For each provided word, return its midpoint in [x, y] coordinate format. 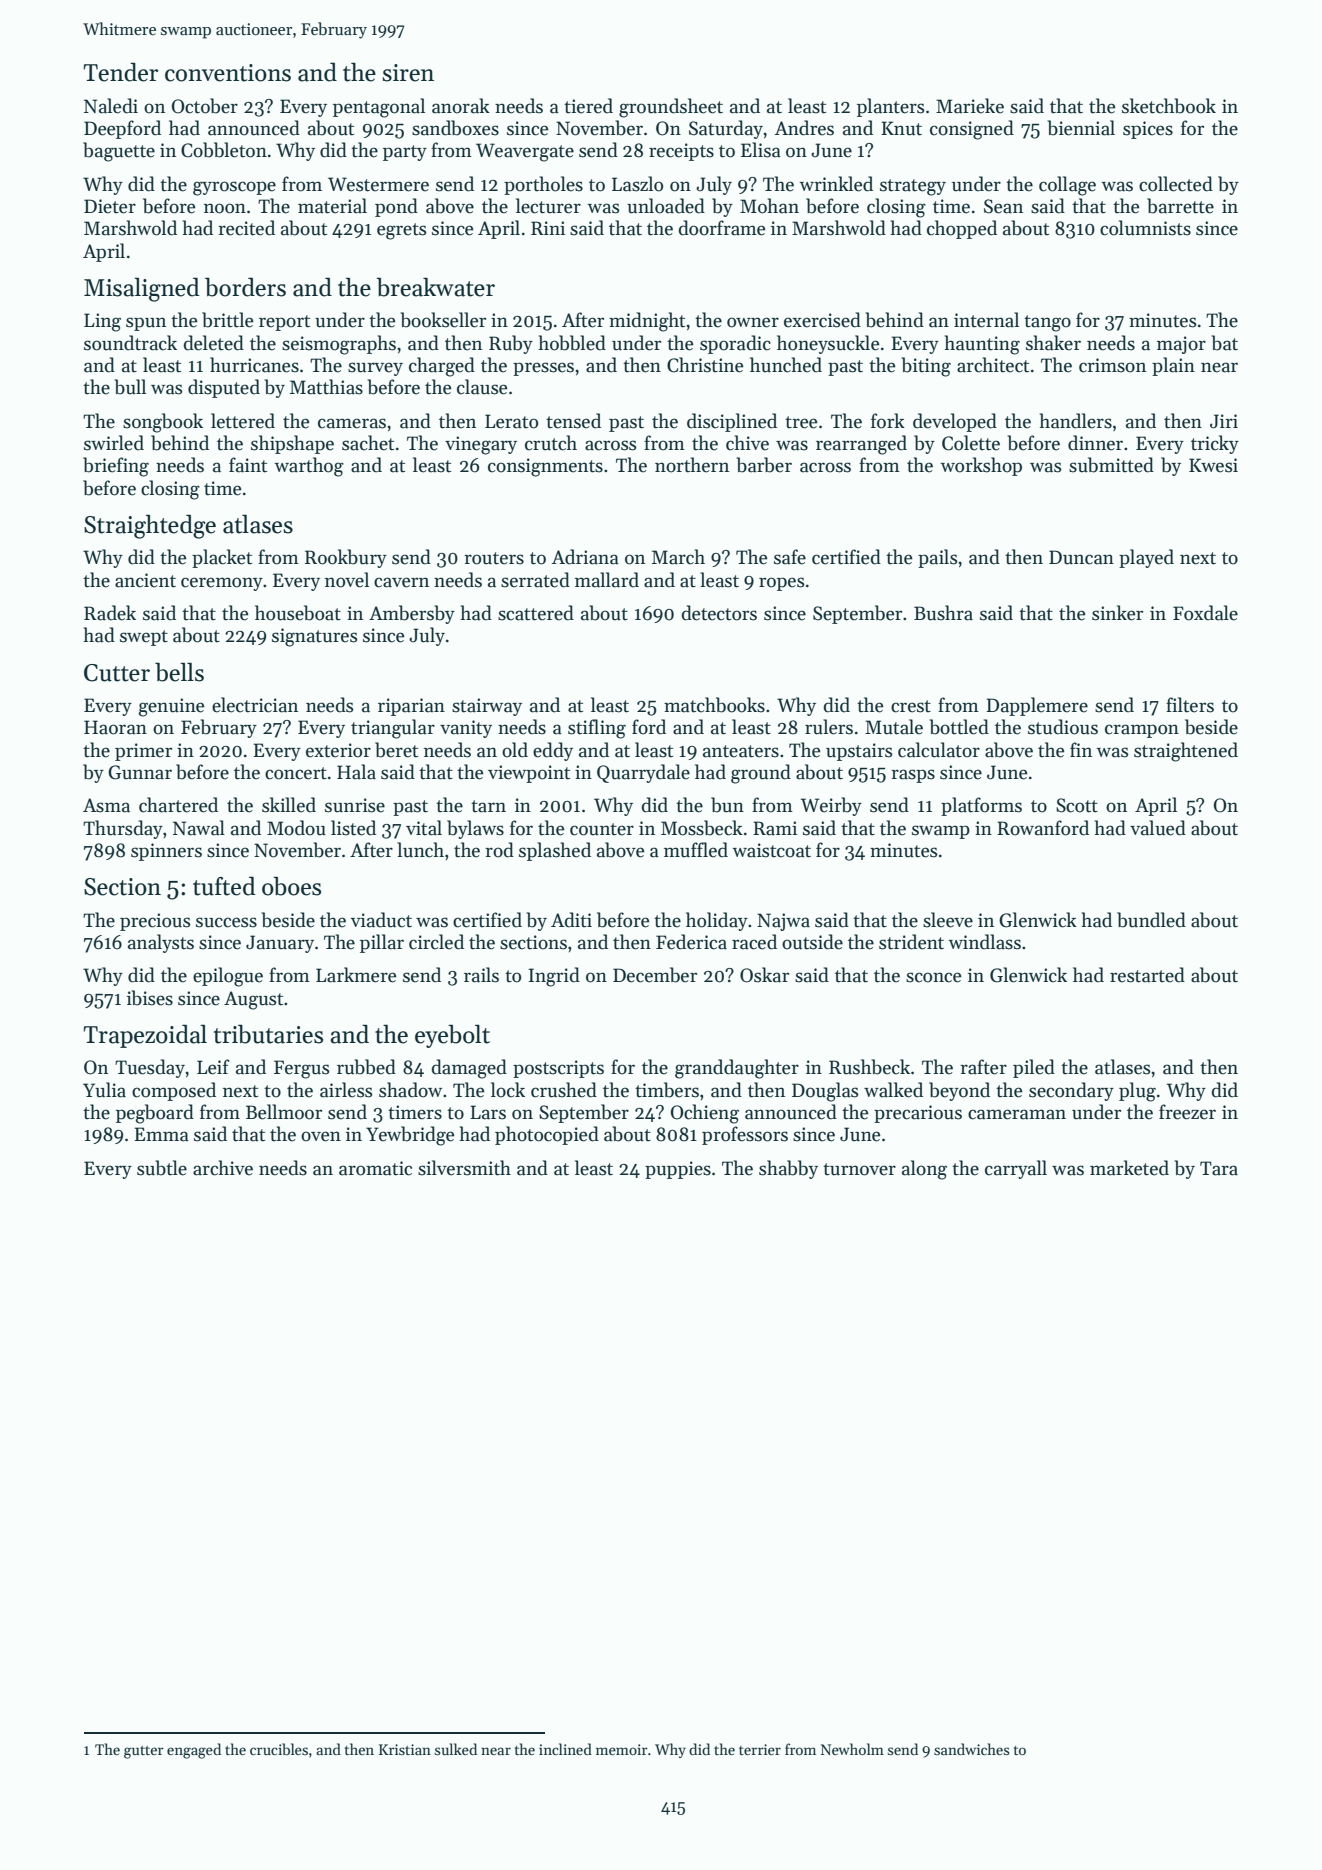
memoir [622, 1749]
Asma [106, 805]
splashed [555, 851]
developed [955, 422]
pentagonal [379, 108]
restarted [1147, 975]
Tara [1219, 1168]
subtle [162, 1168]
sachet [368, 443]
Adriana [585, 557]
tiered [588, 106]
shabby [788, 1169]
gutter [144, 1752]
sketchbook [1169, 106]
